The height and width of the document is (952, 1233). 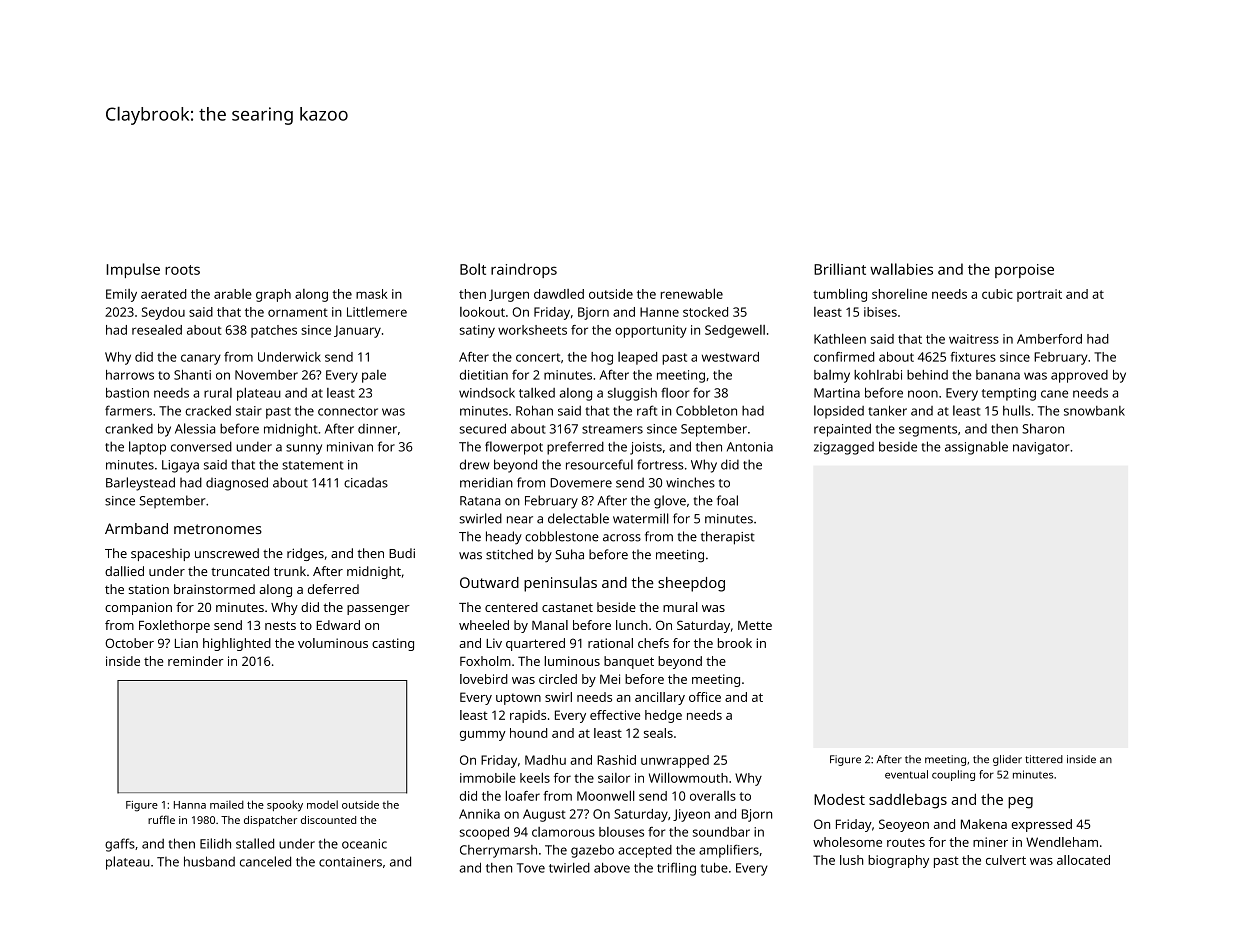 What do you see at coordinates (840, 295) in the document?
I see `tumbling` at bounding box center [840, 295].
